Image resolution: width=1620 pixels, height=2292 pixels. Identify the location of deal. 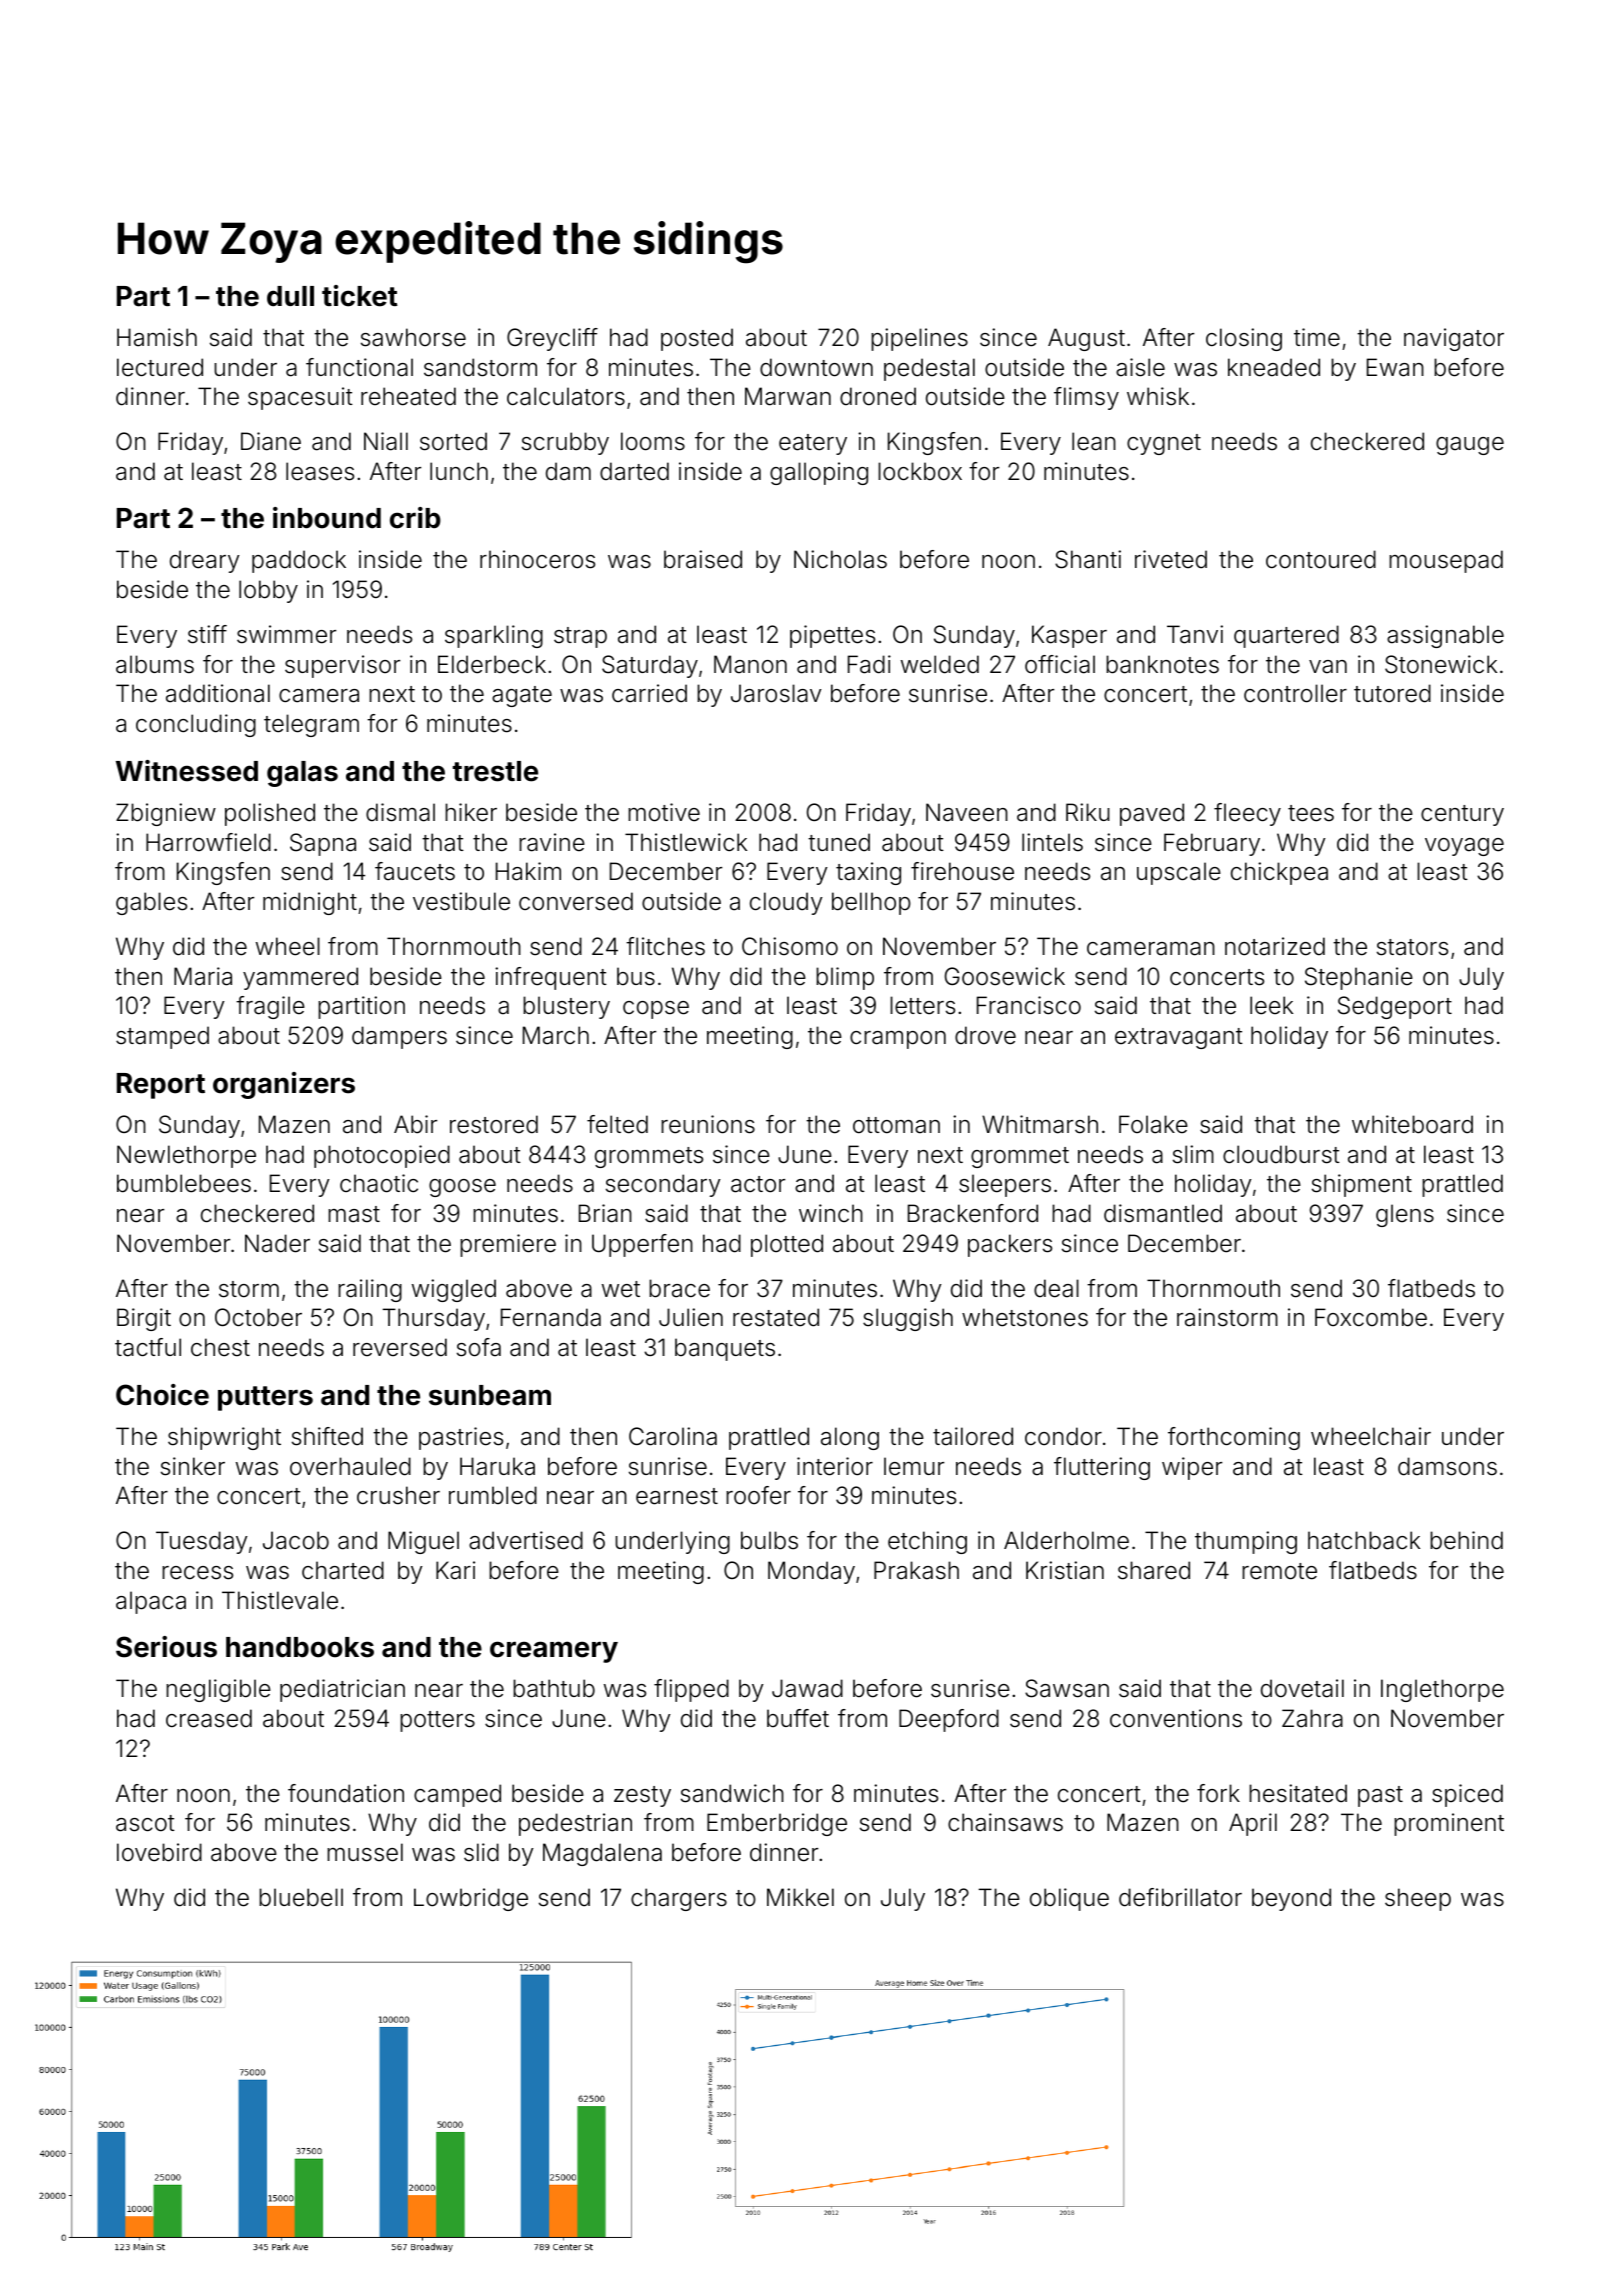
(1056, 1288).
